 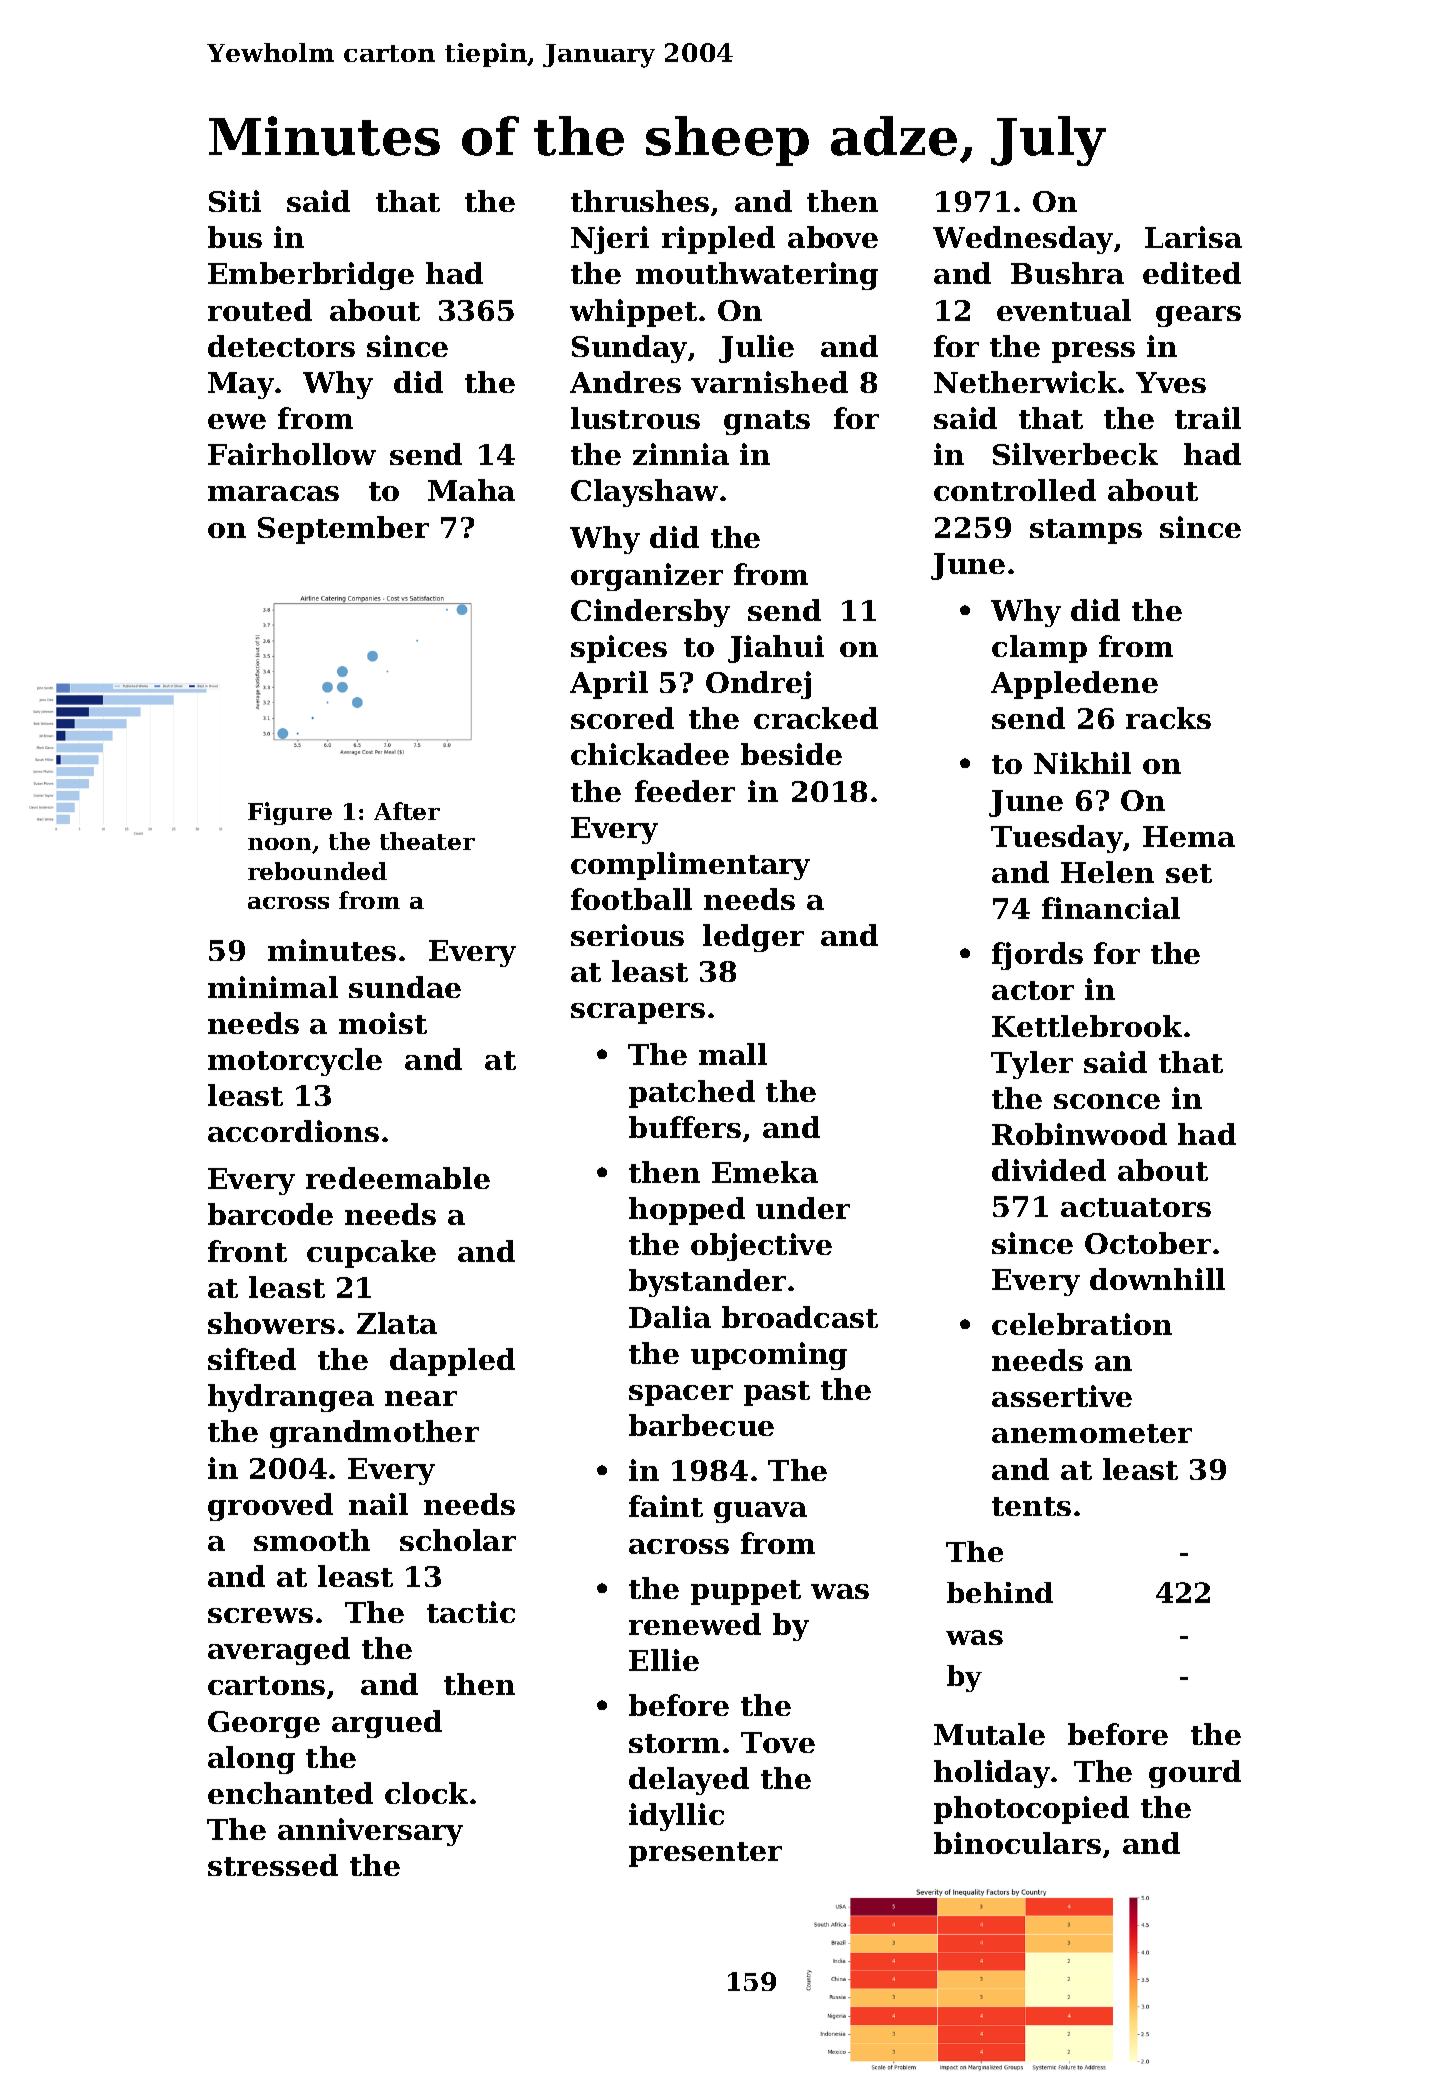 What do you see at coordinates (1157, 1279) in the document?
I see `downhill` at bounding box center [1157, 1279].
